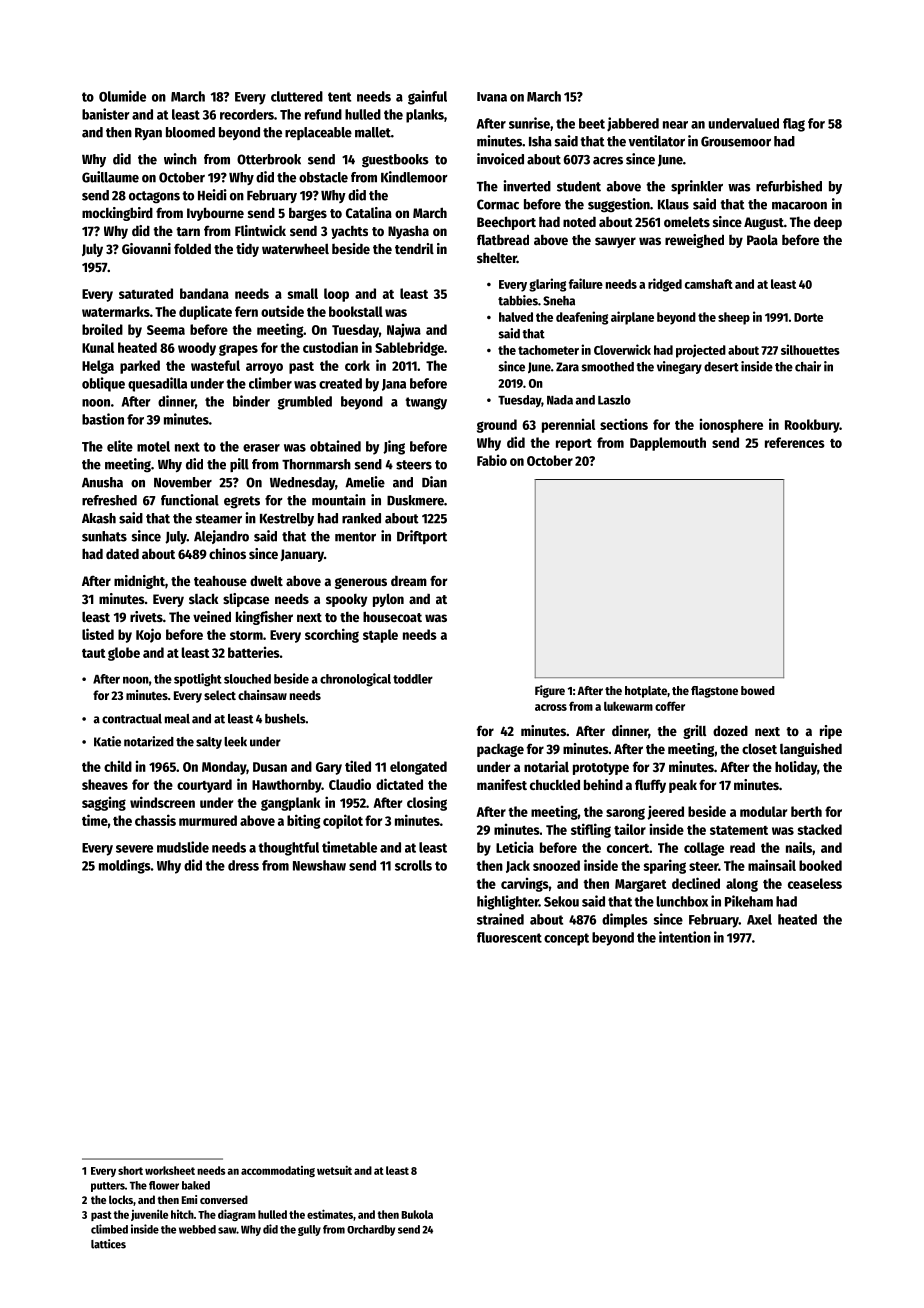 This screenshot has width=924, height=1308. What do you see at coordinates (550, 691) in the screenshot?
I see `Figure` at bounding box center [550, 691].
